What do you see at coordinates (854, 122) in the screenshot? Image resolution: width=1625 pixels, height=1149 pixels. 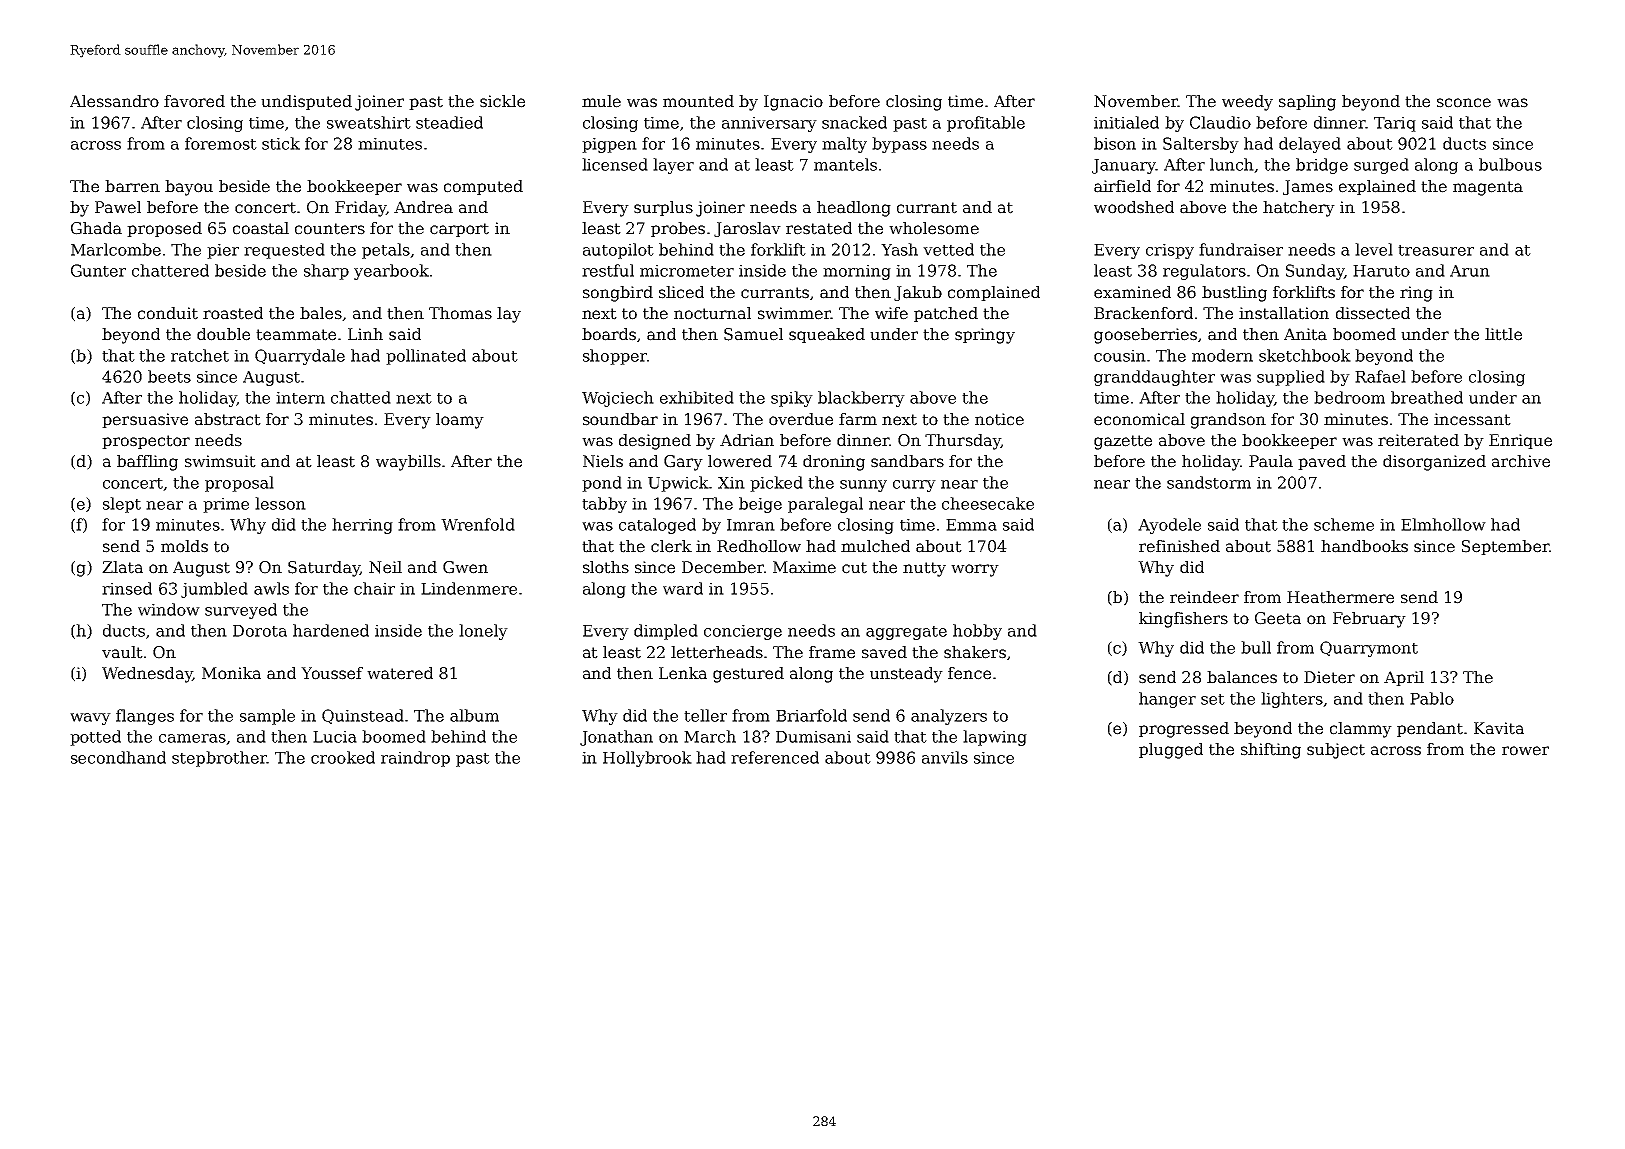 I see `snacked` at bounding box center [854, 122].
